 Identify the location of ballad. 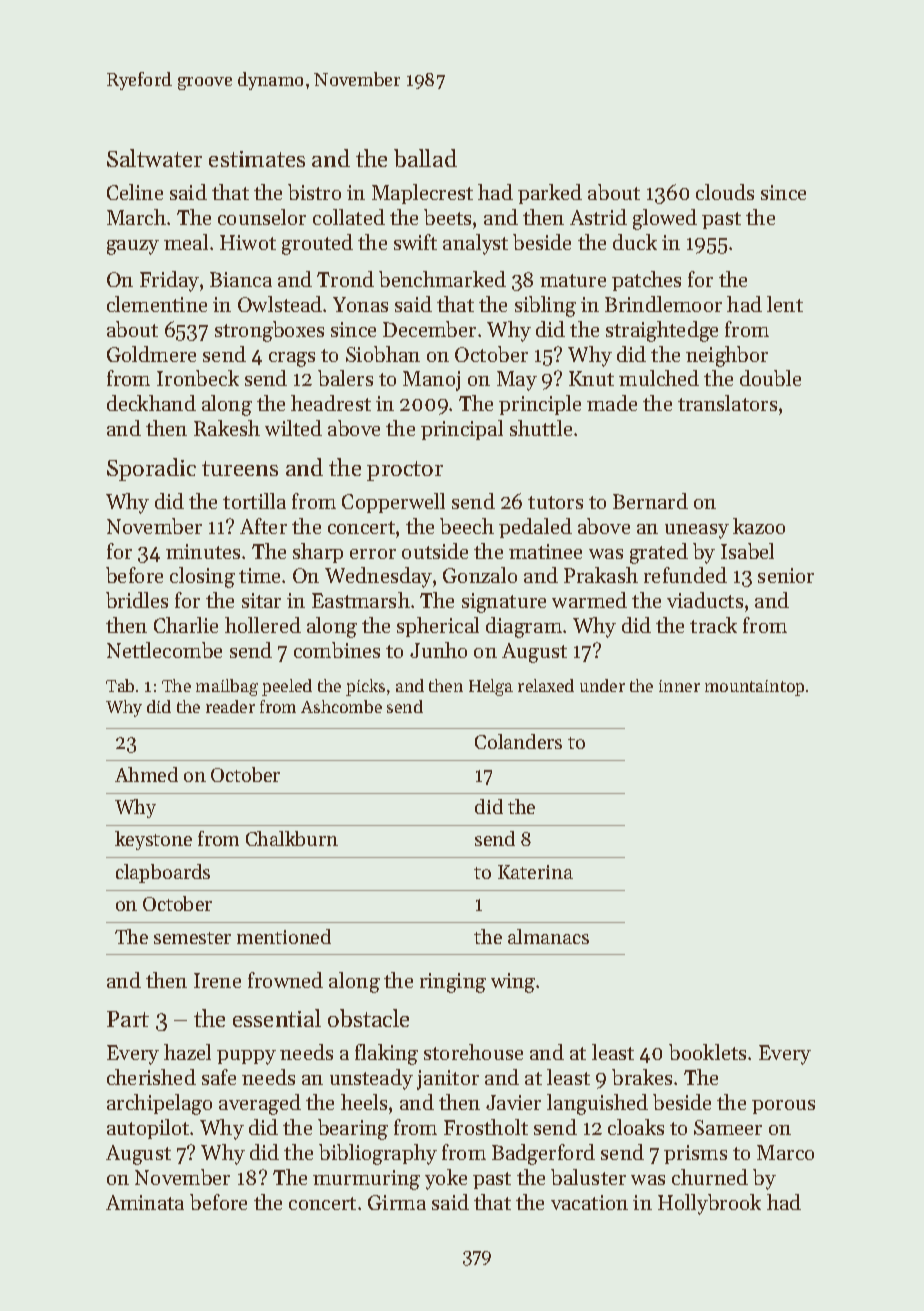
(425, 158).
